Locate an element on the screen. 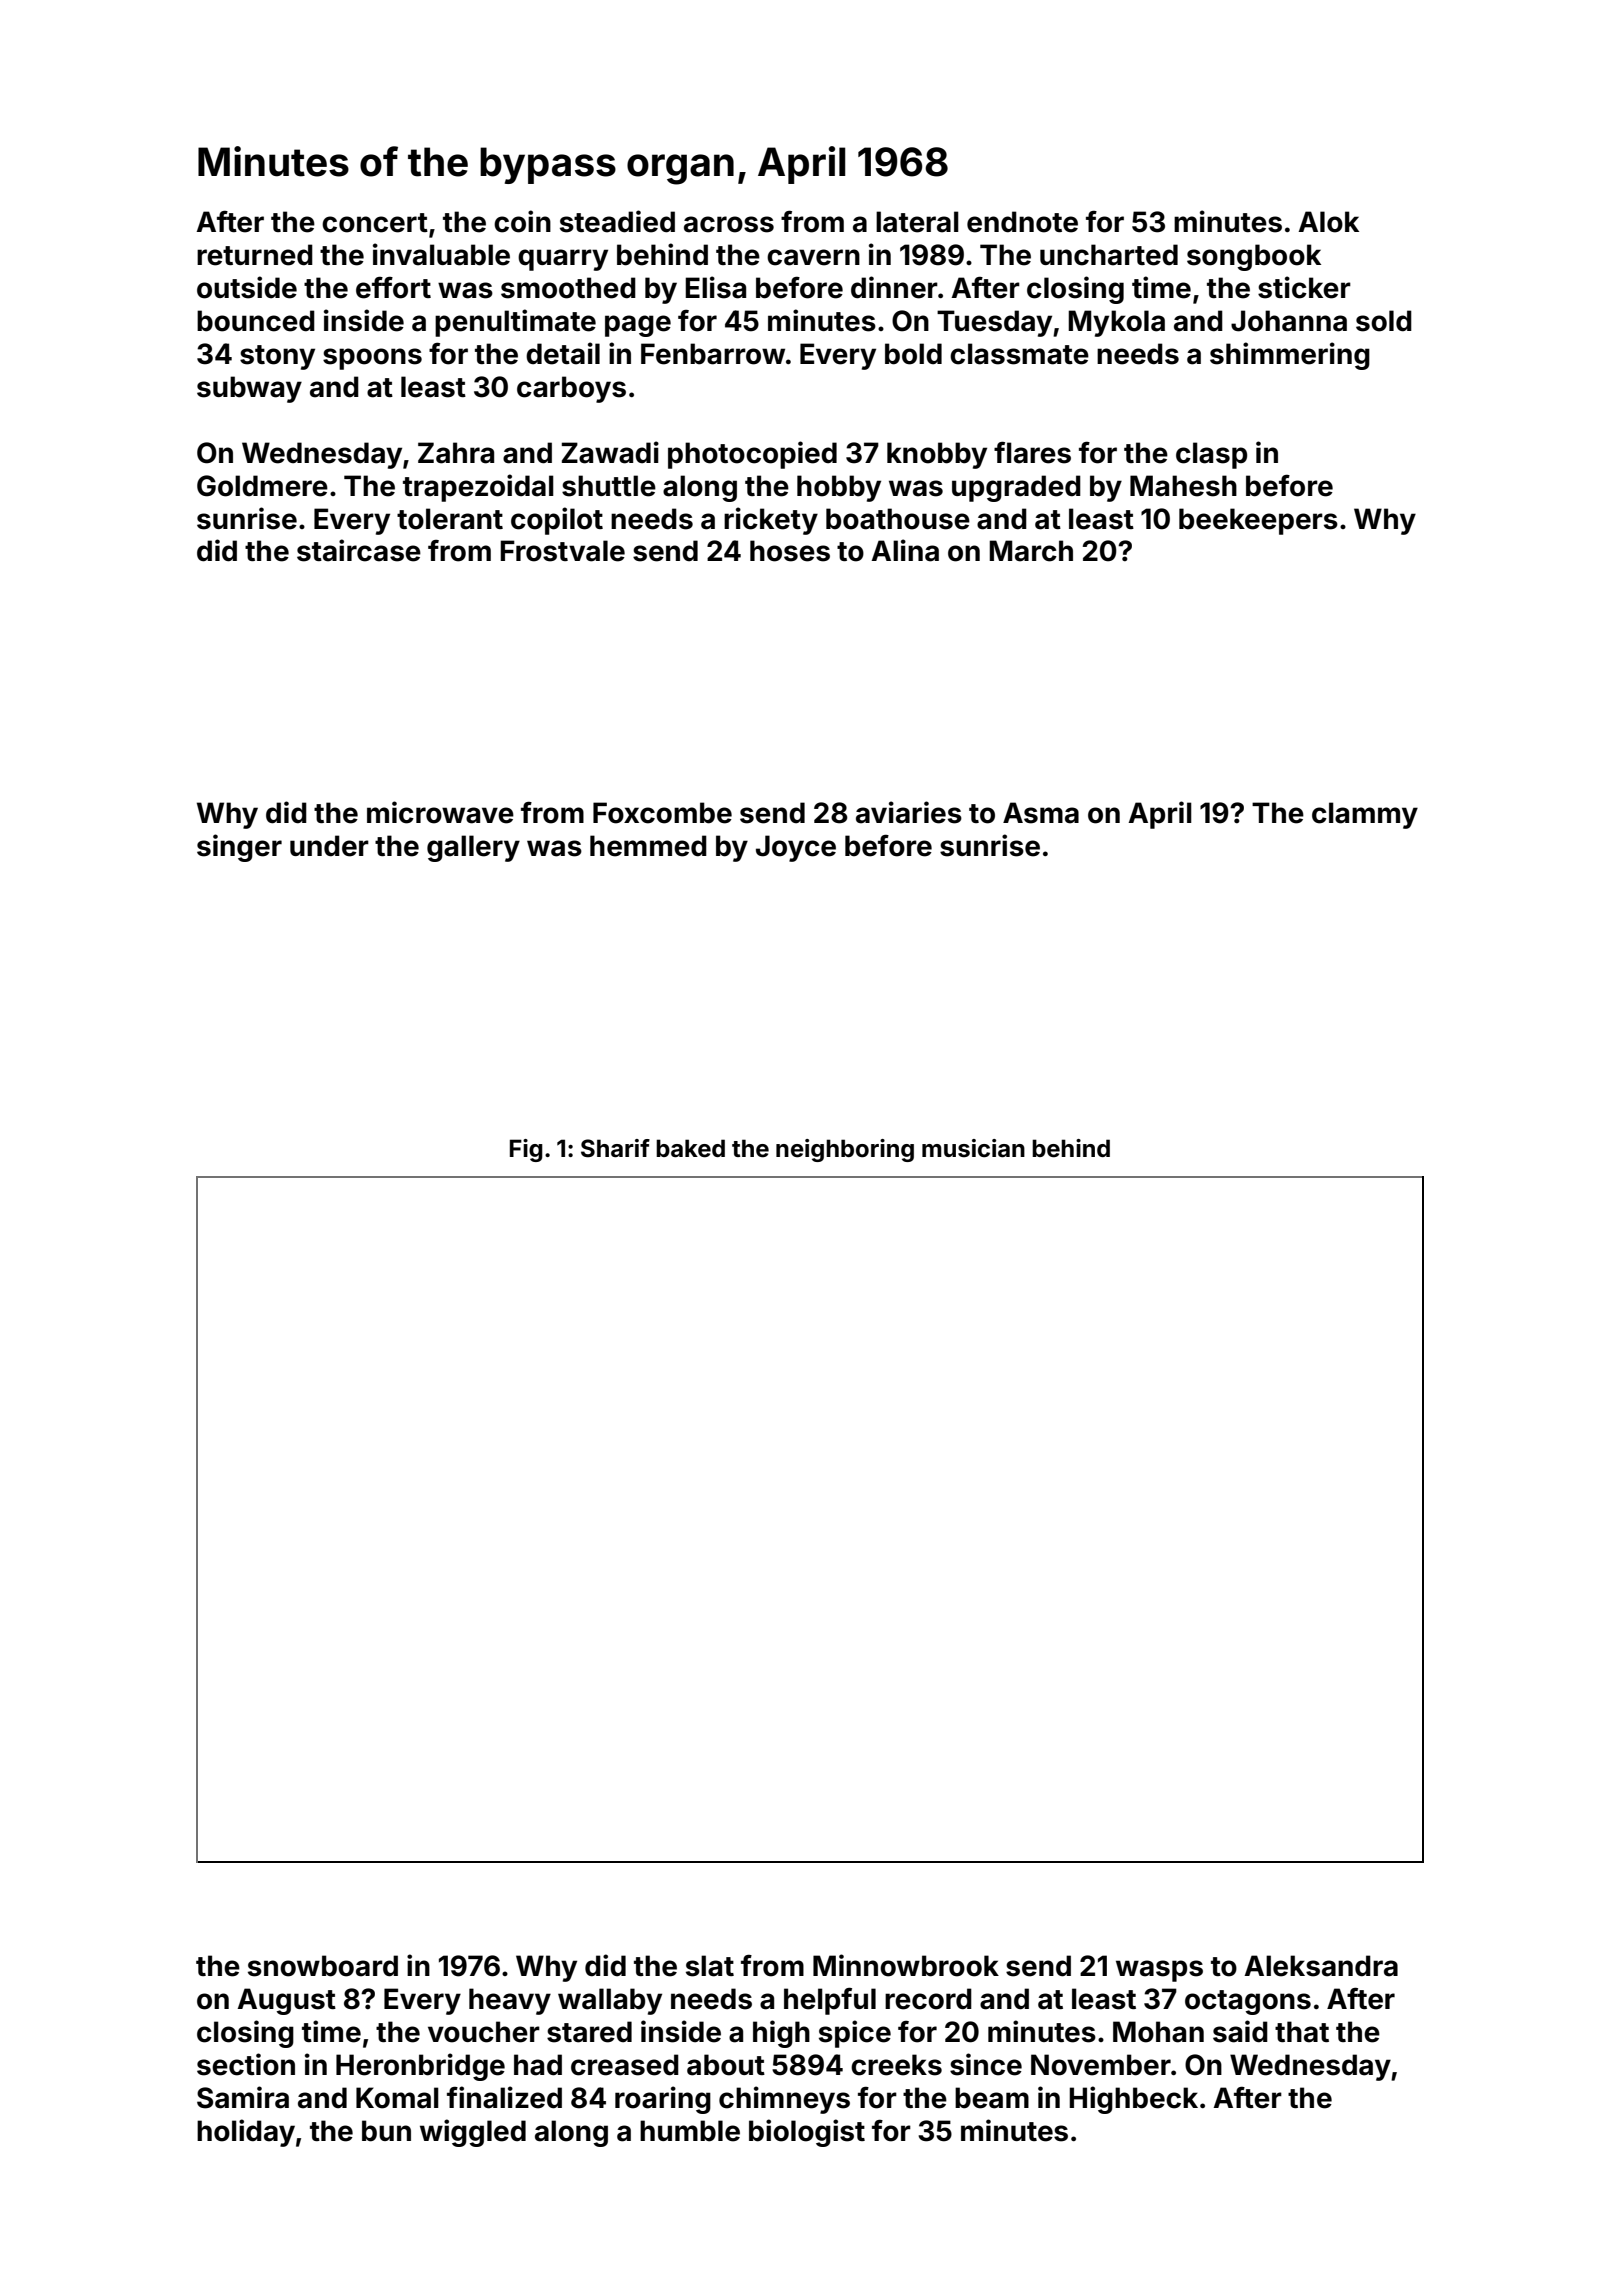 This screenshot has width=1620, height=2292. neighboring is located at coordinates (845, 1150).
